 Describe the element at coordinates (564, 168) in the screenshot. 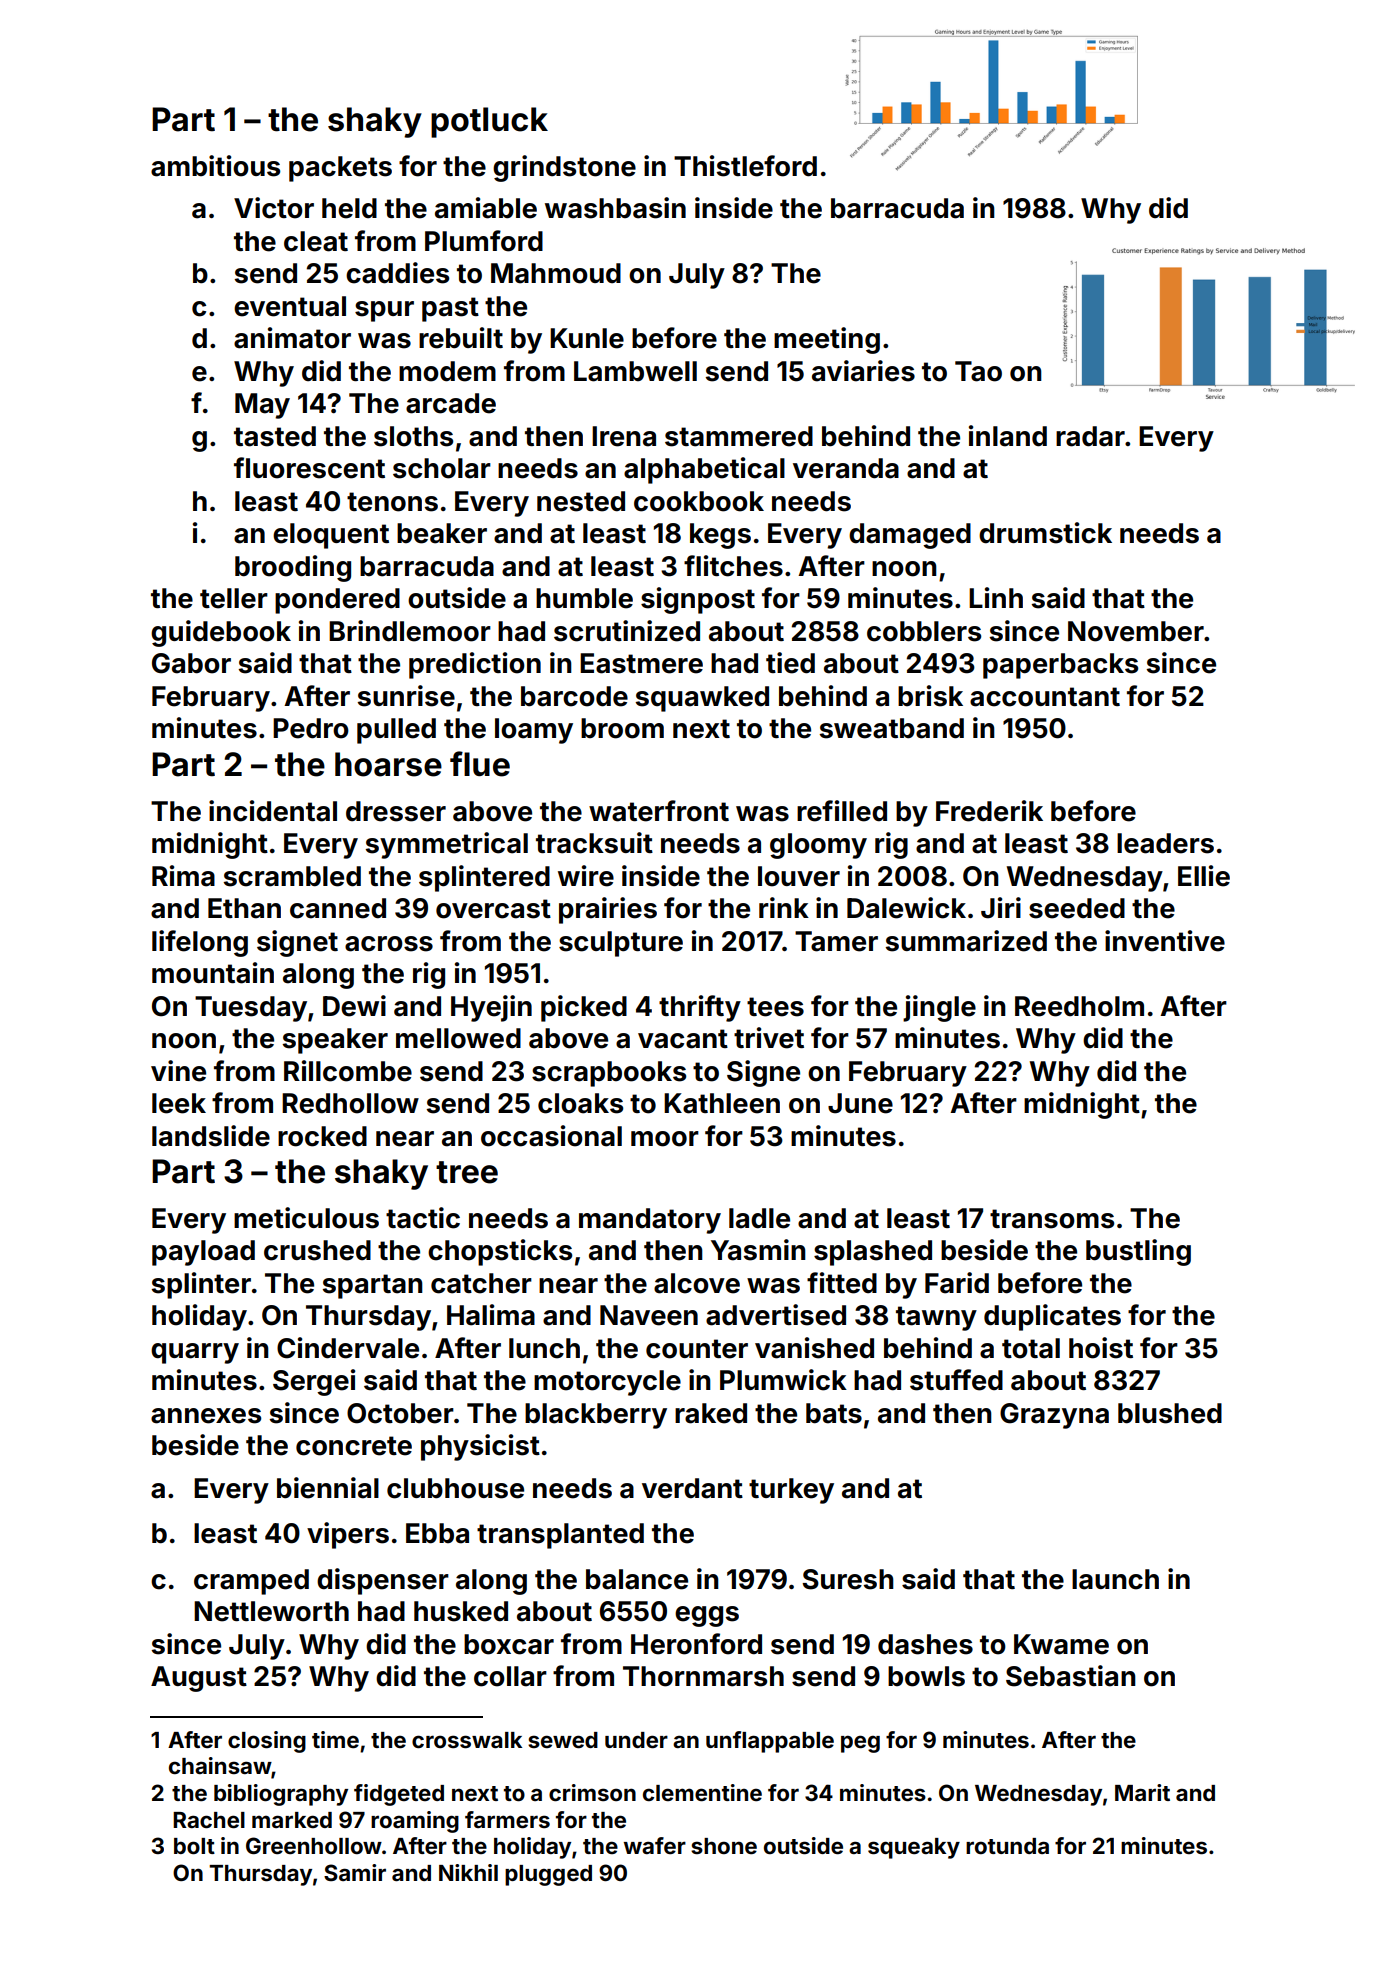

I see `grindstone` at that location.
